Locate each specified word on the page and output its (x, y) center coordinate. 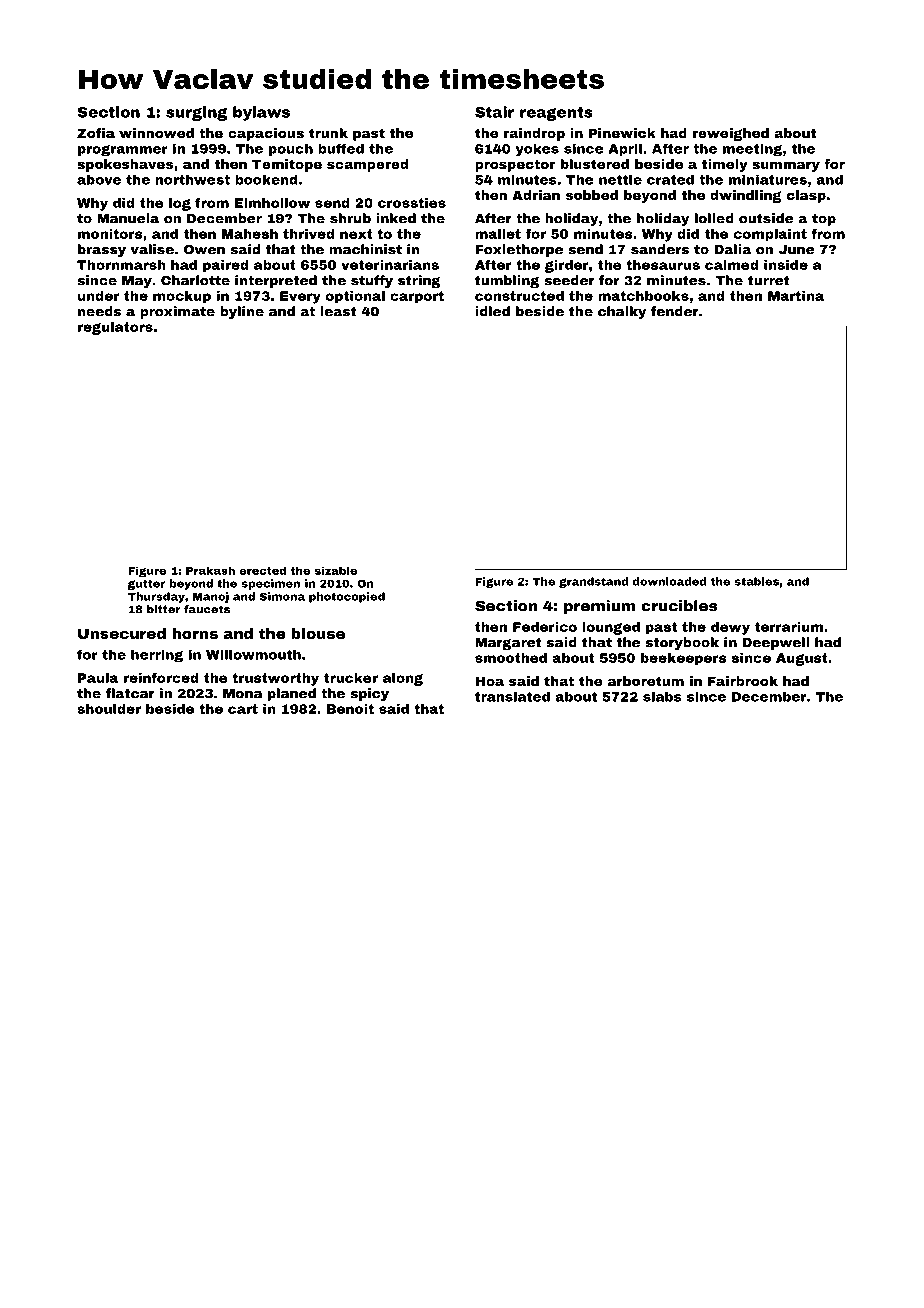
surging (196, 113)
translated (512, 696)
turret (769, 281)
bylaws (261, 113)
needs (99, 311)
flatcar (130, 693)
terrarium (789, 627)
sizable (336, 570)
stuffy (372, 281)
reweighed (731, 134)
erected (262, 570)
